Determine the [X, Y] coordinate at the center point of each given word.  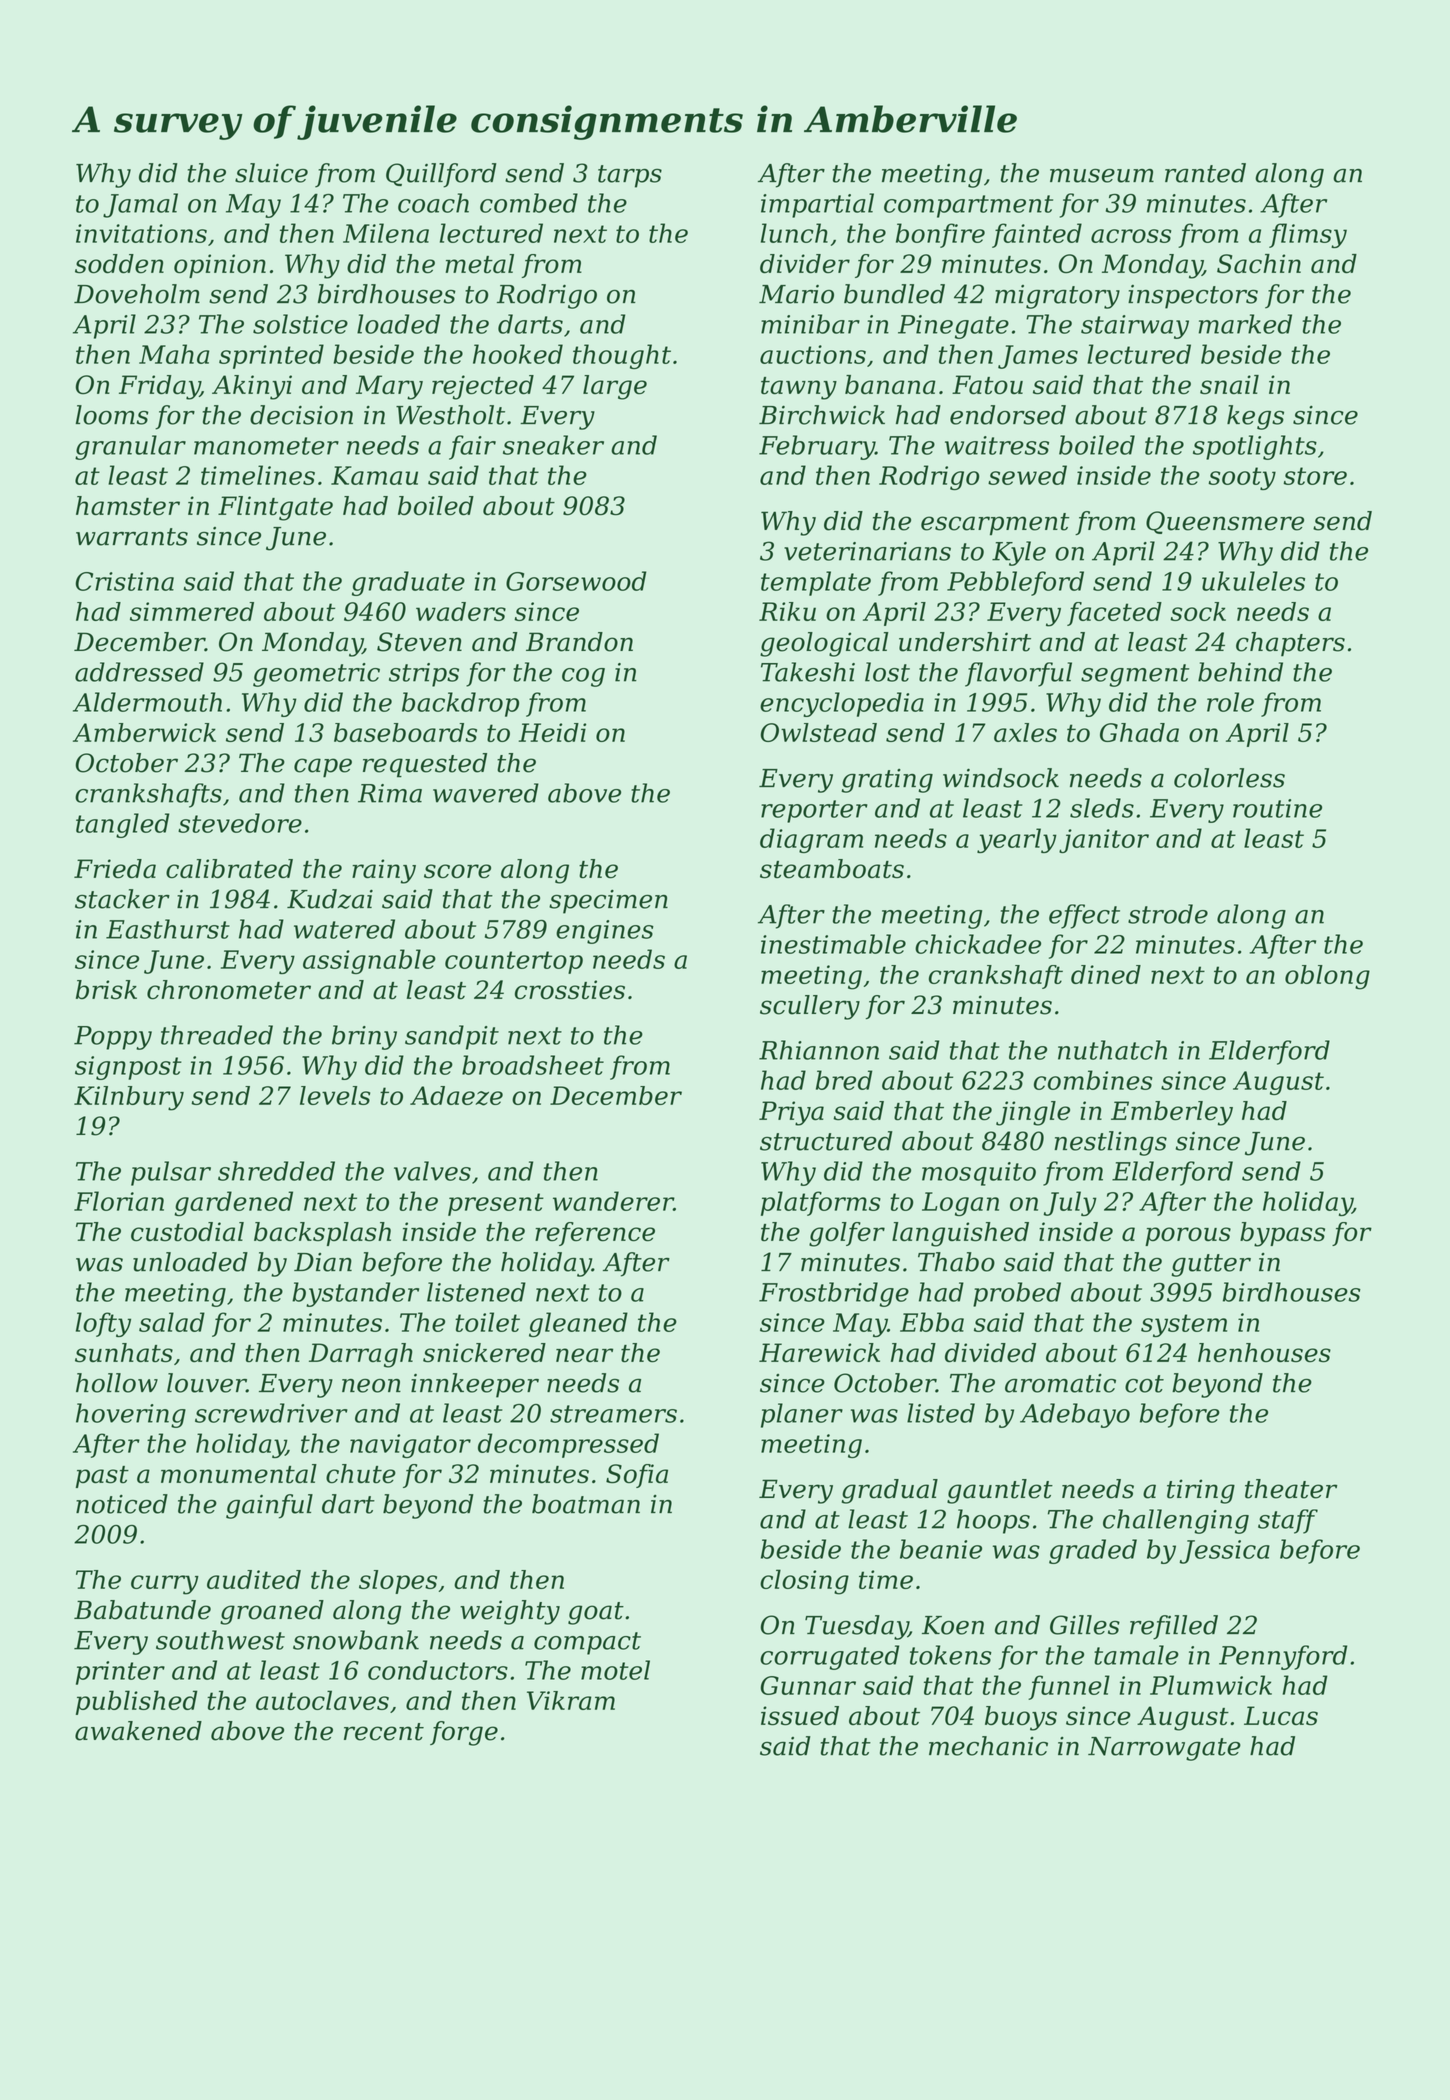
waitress [997, 445]
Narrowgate [1164, 1749]
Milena [386, 233]
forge [464, 1733]
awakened [138, 1731]
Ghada [1139, 732]
